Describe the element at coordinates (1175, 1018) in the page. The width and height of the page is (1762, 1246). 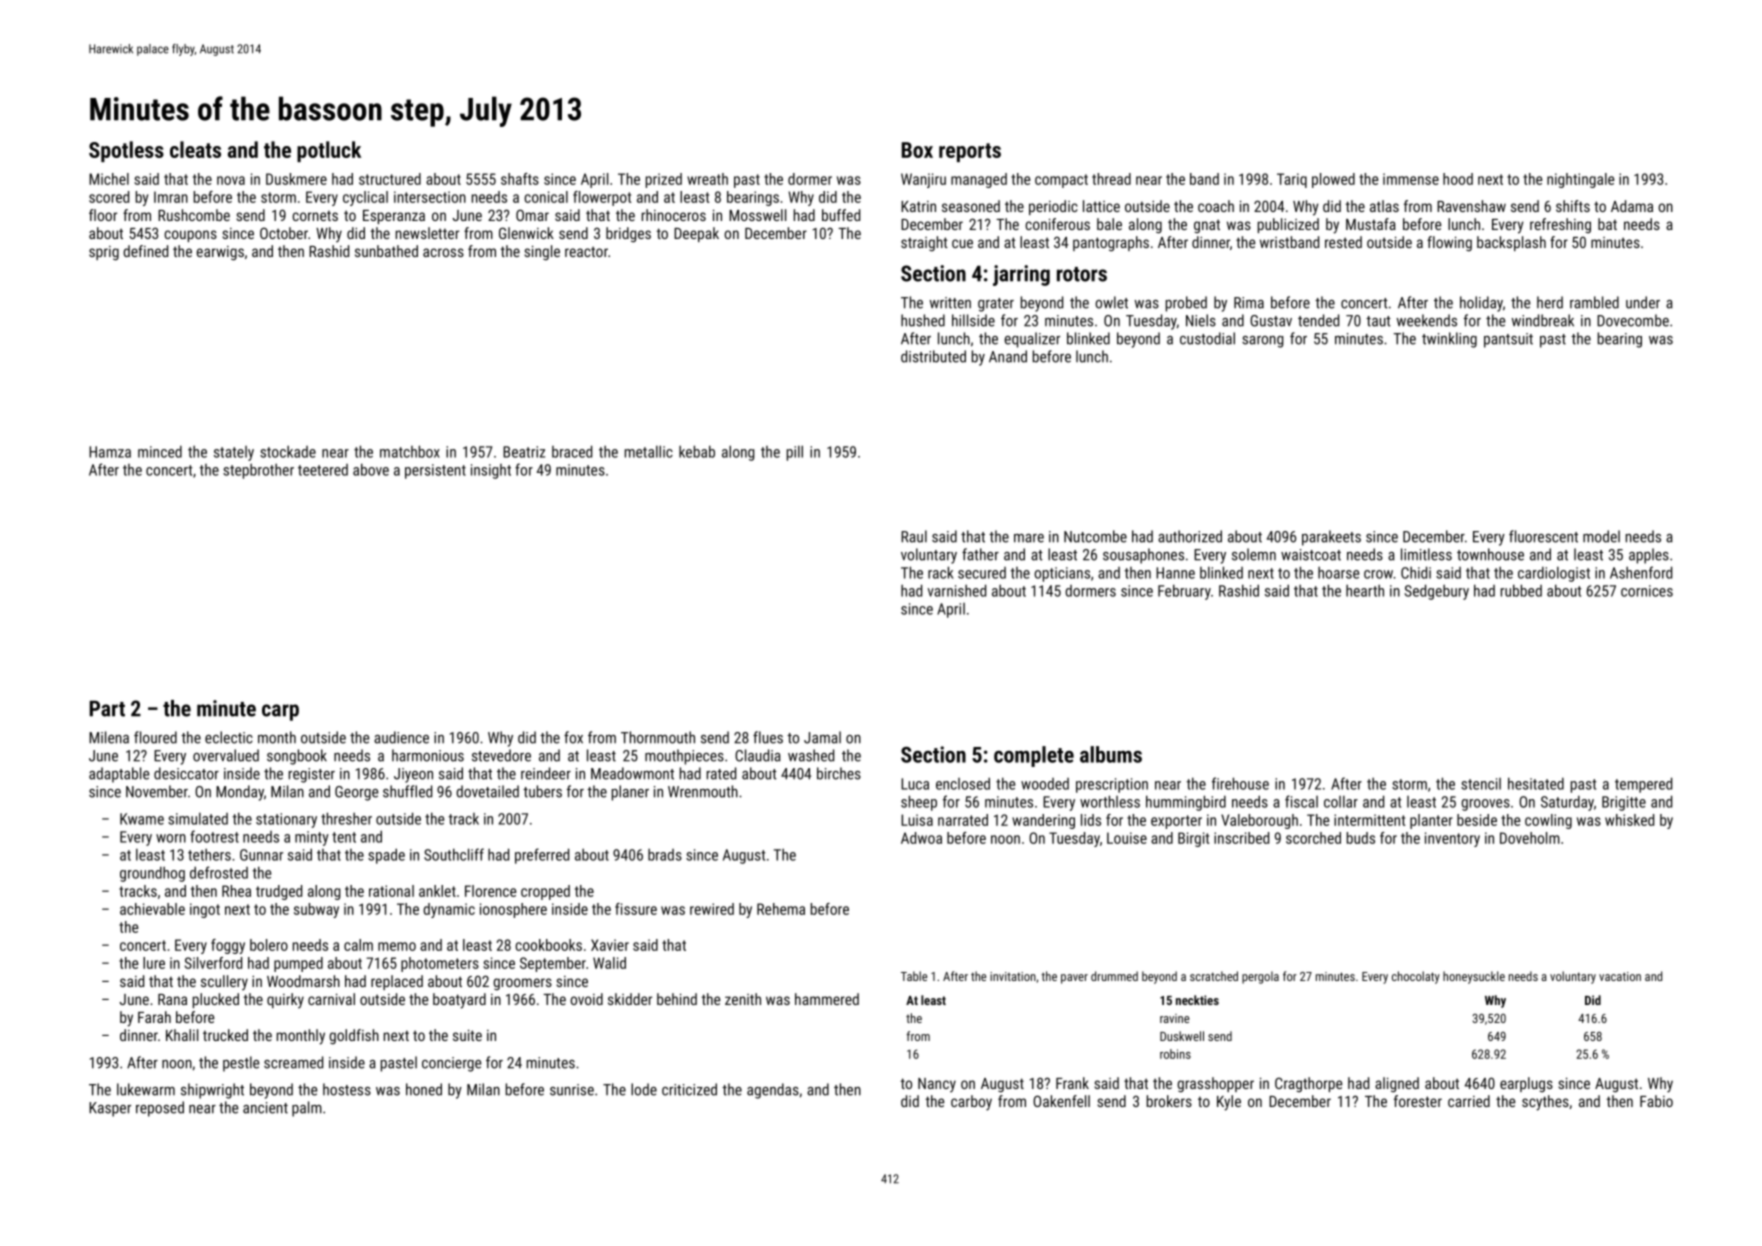
I see `ravine` at that location.
